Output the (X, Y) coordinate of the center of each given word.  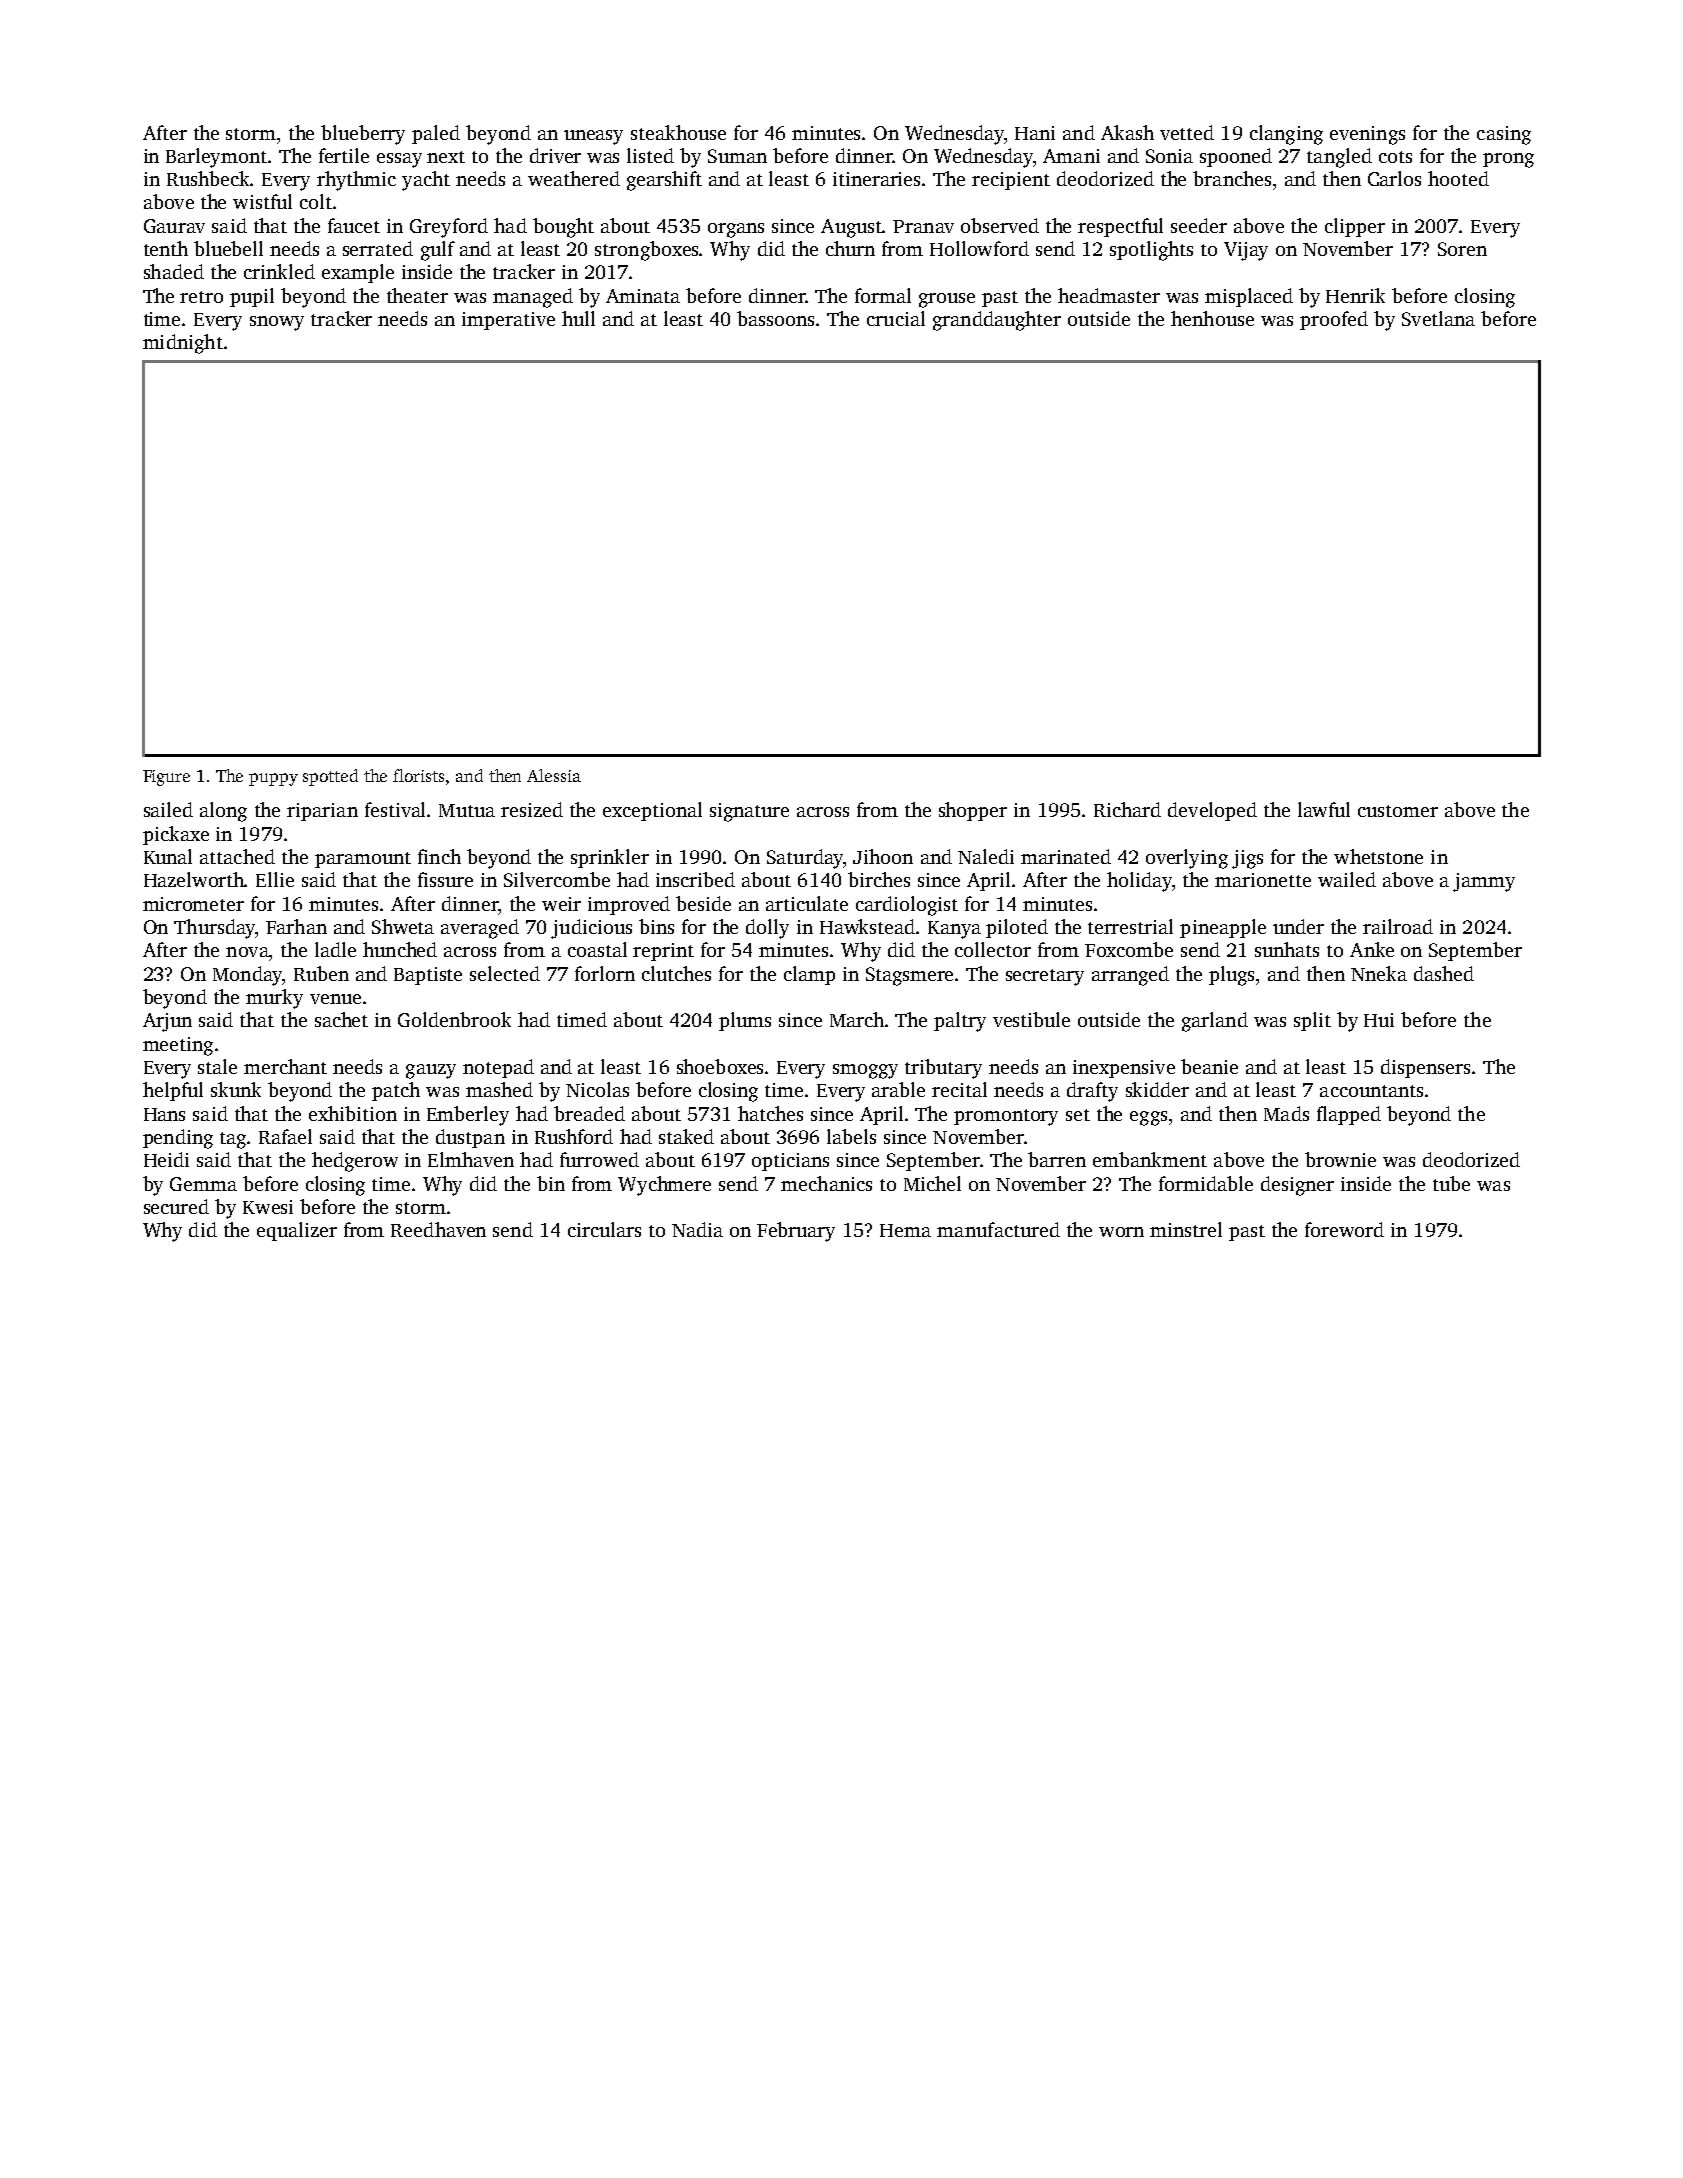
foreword (1344, 1229)
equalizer (297, 1231)
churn (850, 248)
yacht (426, 181)
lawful (1324, 809)
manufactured (998, 1229)
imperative (508, 321)
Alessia (554, 775)
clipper (1355, 227)
